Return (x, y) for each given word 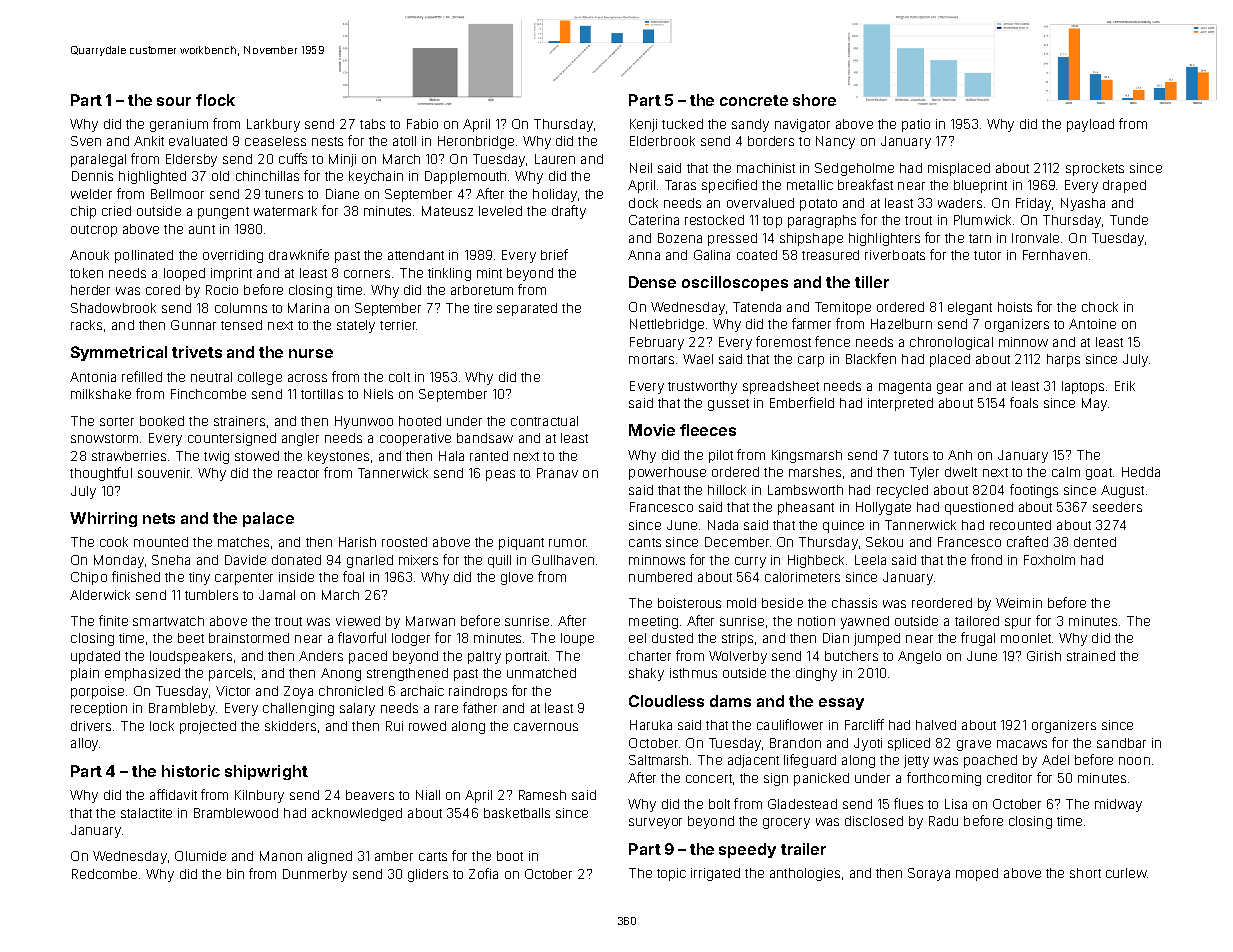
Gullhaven (563, 560)
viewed (358, 621)
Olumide (200, 856)
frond (986, 559)
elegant (970, 308)
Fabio (422, 124)
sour (174, 101)
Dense (652, 282)
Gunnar (193, 325)
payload (1090, 125)
